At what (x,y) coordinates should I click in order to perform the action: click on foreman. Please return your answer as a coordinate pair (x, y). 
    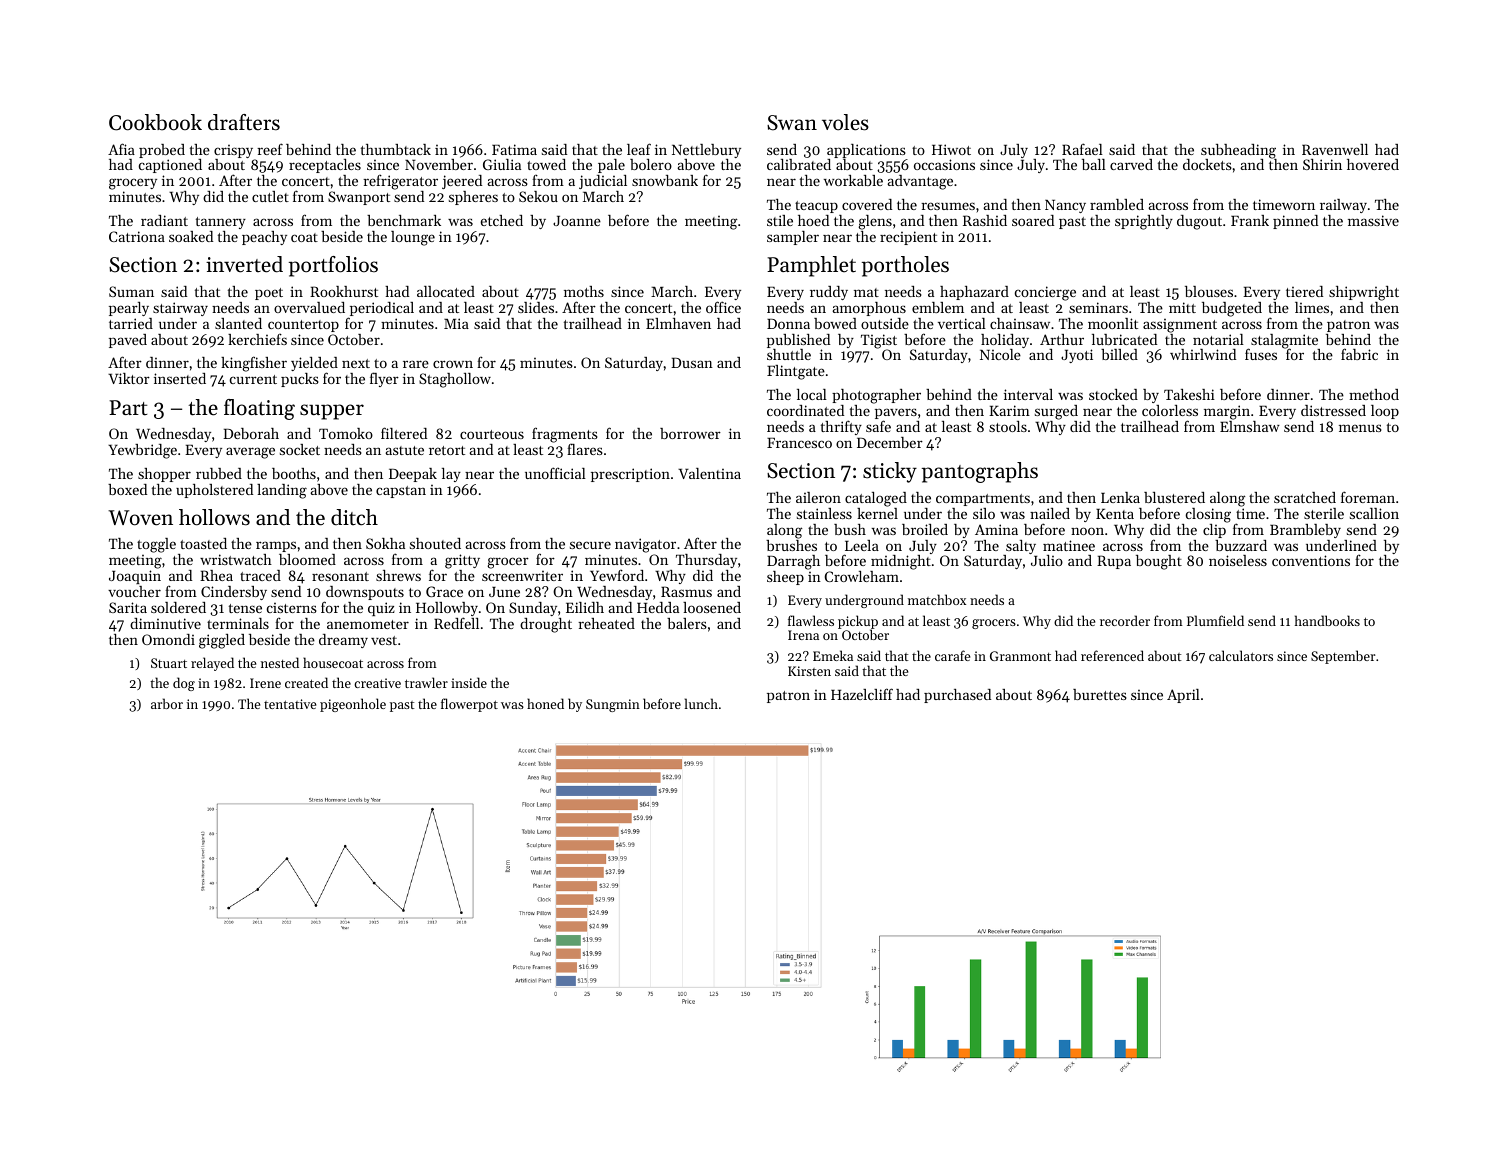
    Looking at the image, I should click on (1368, 497).
